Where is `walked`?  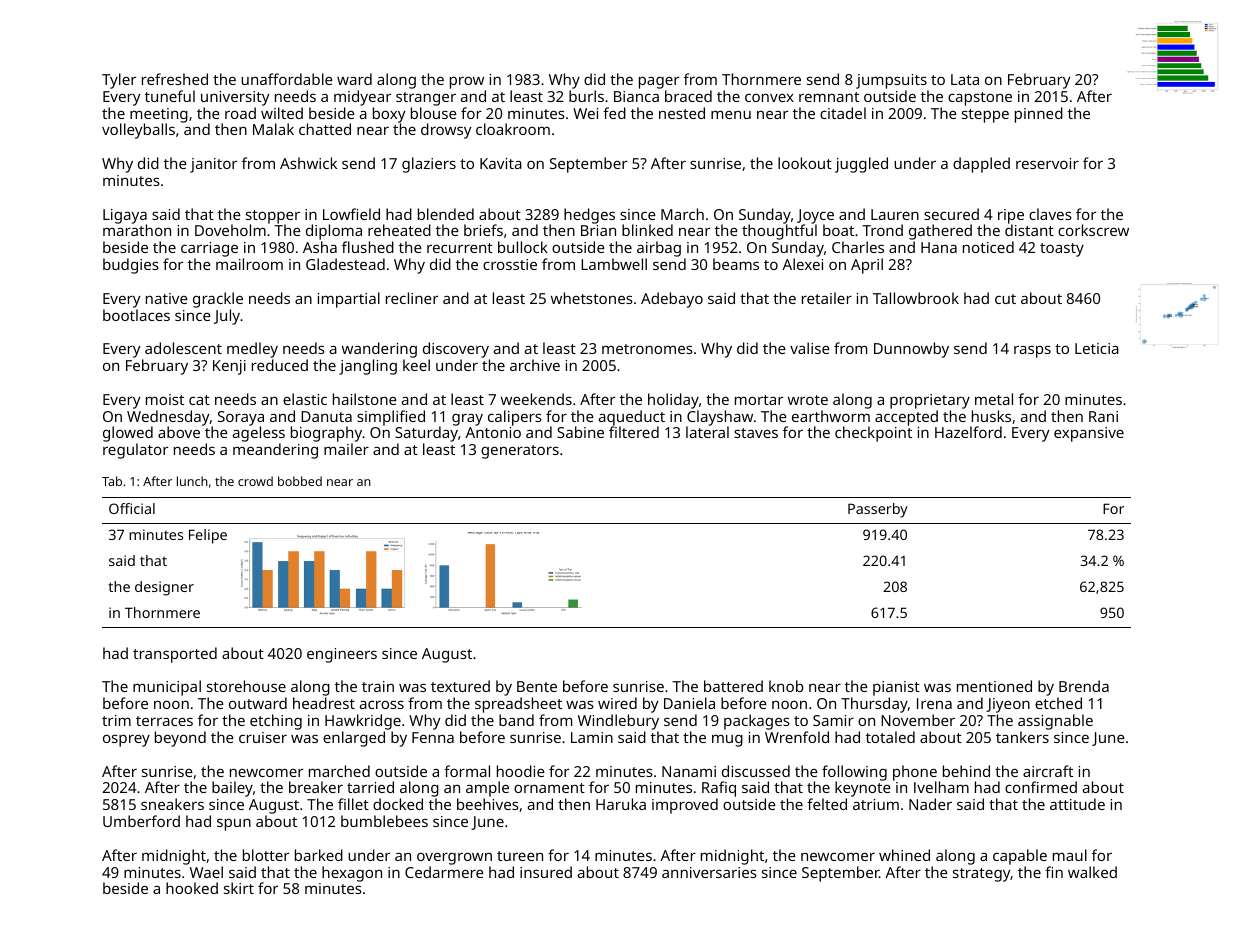 walked is located at coordinates (1092, 872).
